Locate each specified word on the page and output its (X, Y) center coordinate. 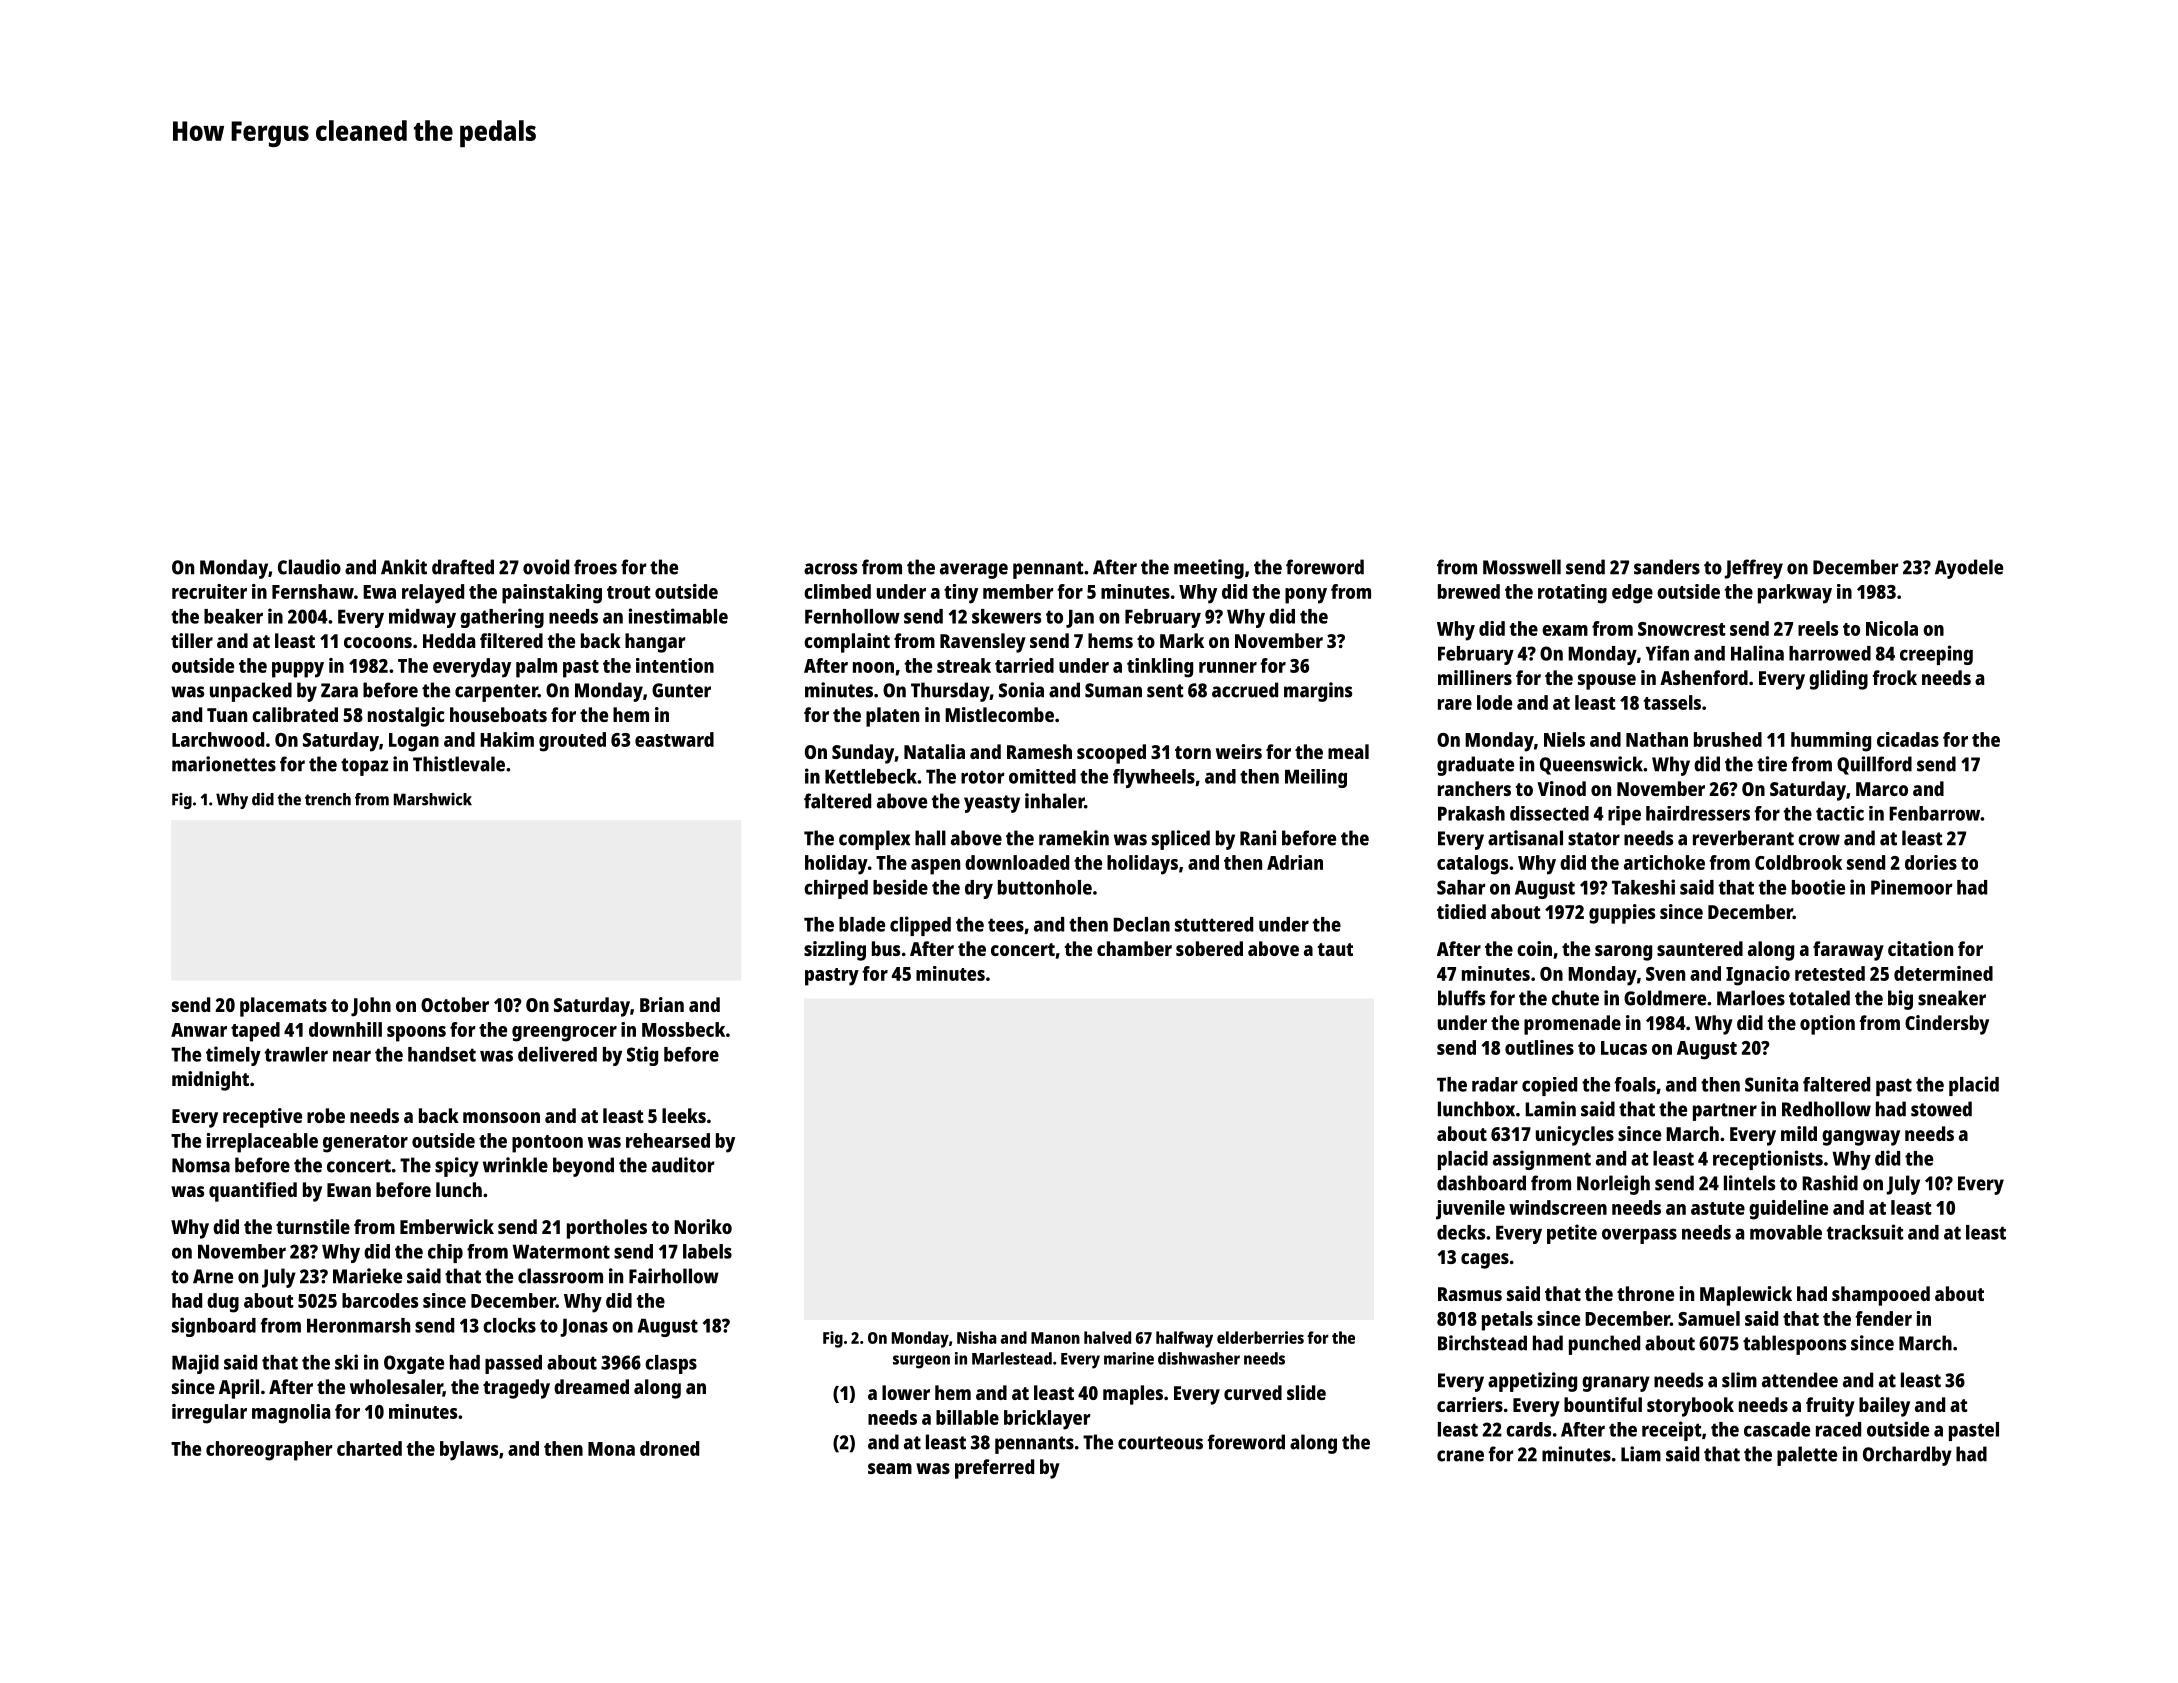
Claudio (309, 567)
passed (513, 1364)
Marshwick (433, 799)
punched (1604, 1345)
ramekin (1074, 838)
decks (1461, 1232)
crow (1819, 840)
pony (1306, 596)
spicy (457, 1167)
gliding (1838, 680)
